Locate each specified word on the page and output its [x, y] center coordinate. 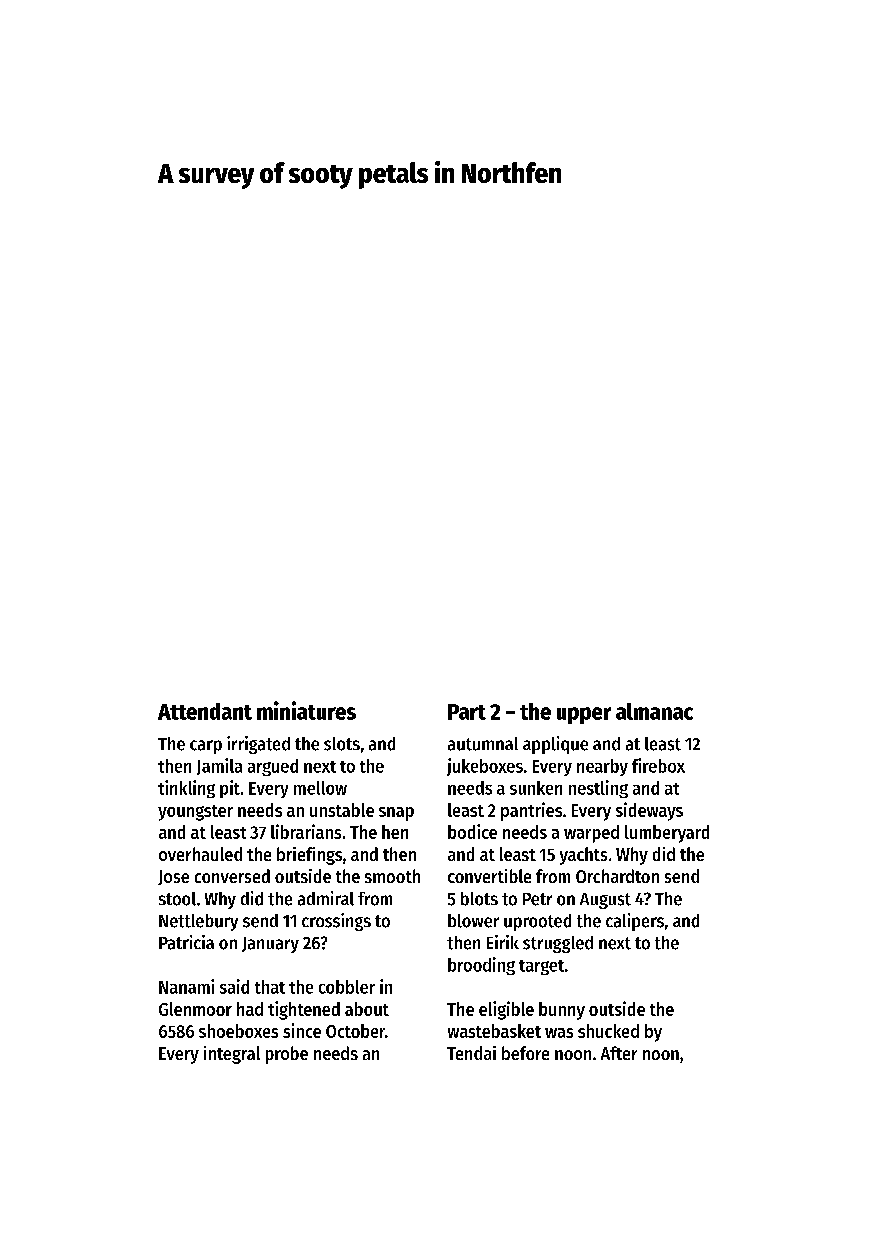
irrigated [258, 745]
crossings [336, 922]
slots [342, 744]
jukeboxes [485, 767]
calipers [635, 922]
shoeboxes [238, 1031]
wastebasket [494, 1031]
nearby [602, 767]
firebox [658, 765]
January [270, 945]
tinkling [186, 789]
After [619, 1053]
